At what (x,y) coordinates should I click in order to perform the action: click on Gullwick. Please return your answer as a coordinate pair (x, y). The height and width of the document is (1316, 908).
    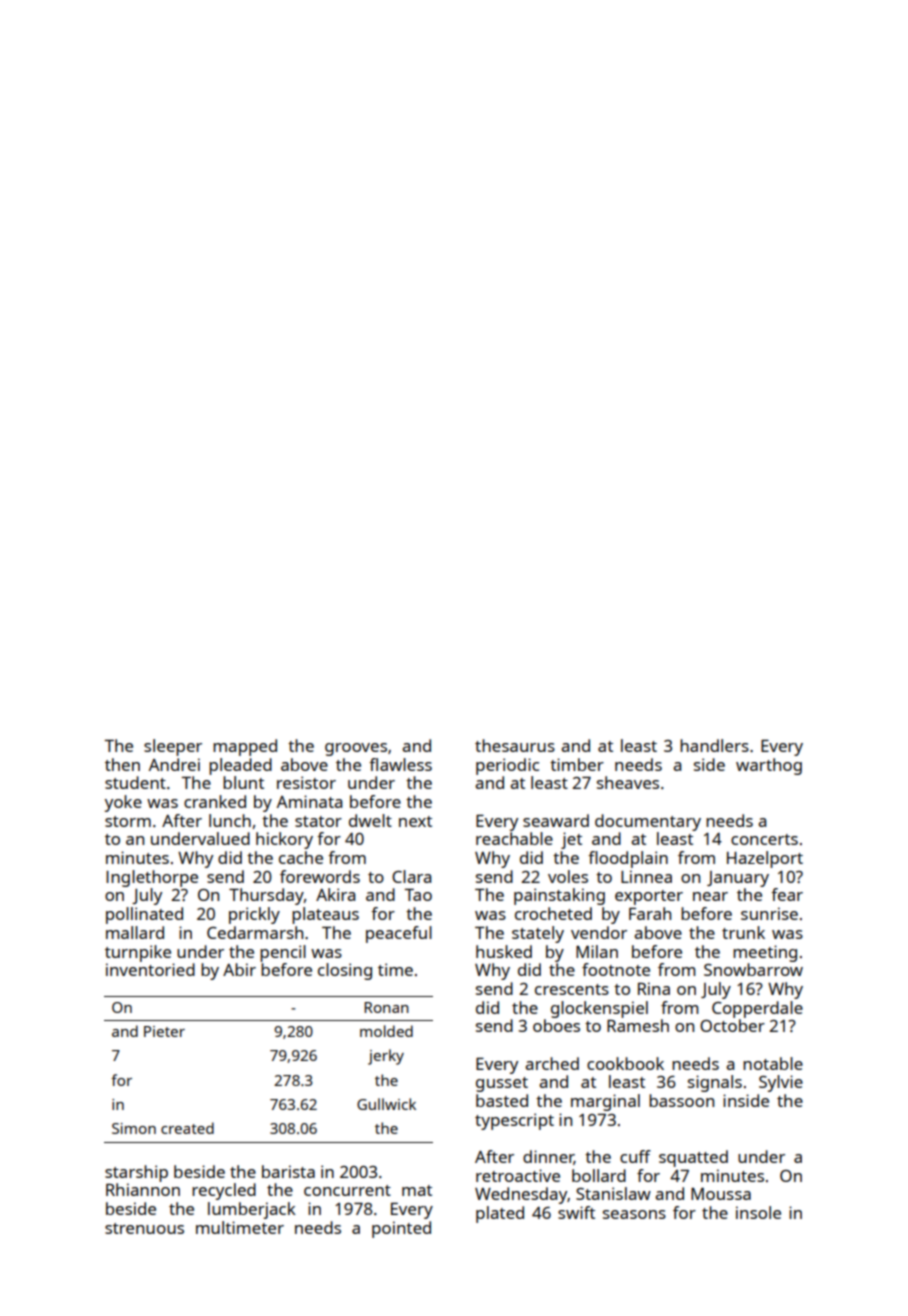
    Looking at the image, I should click on (386, 1104).
